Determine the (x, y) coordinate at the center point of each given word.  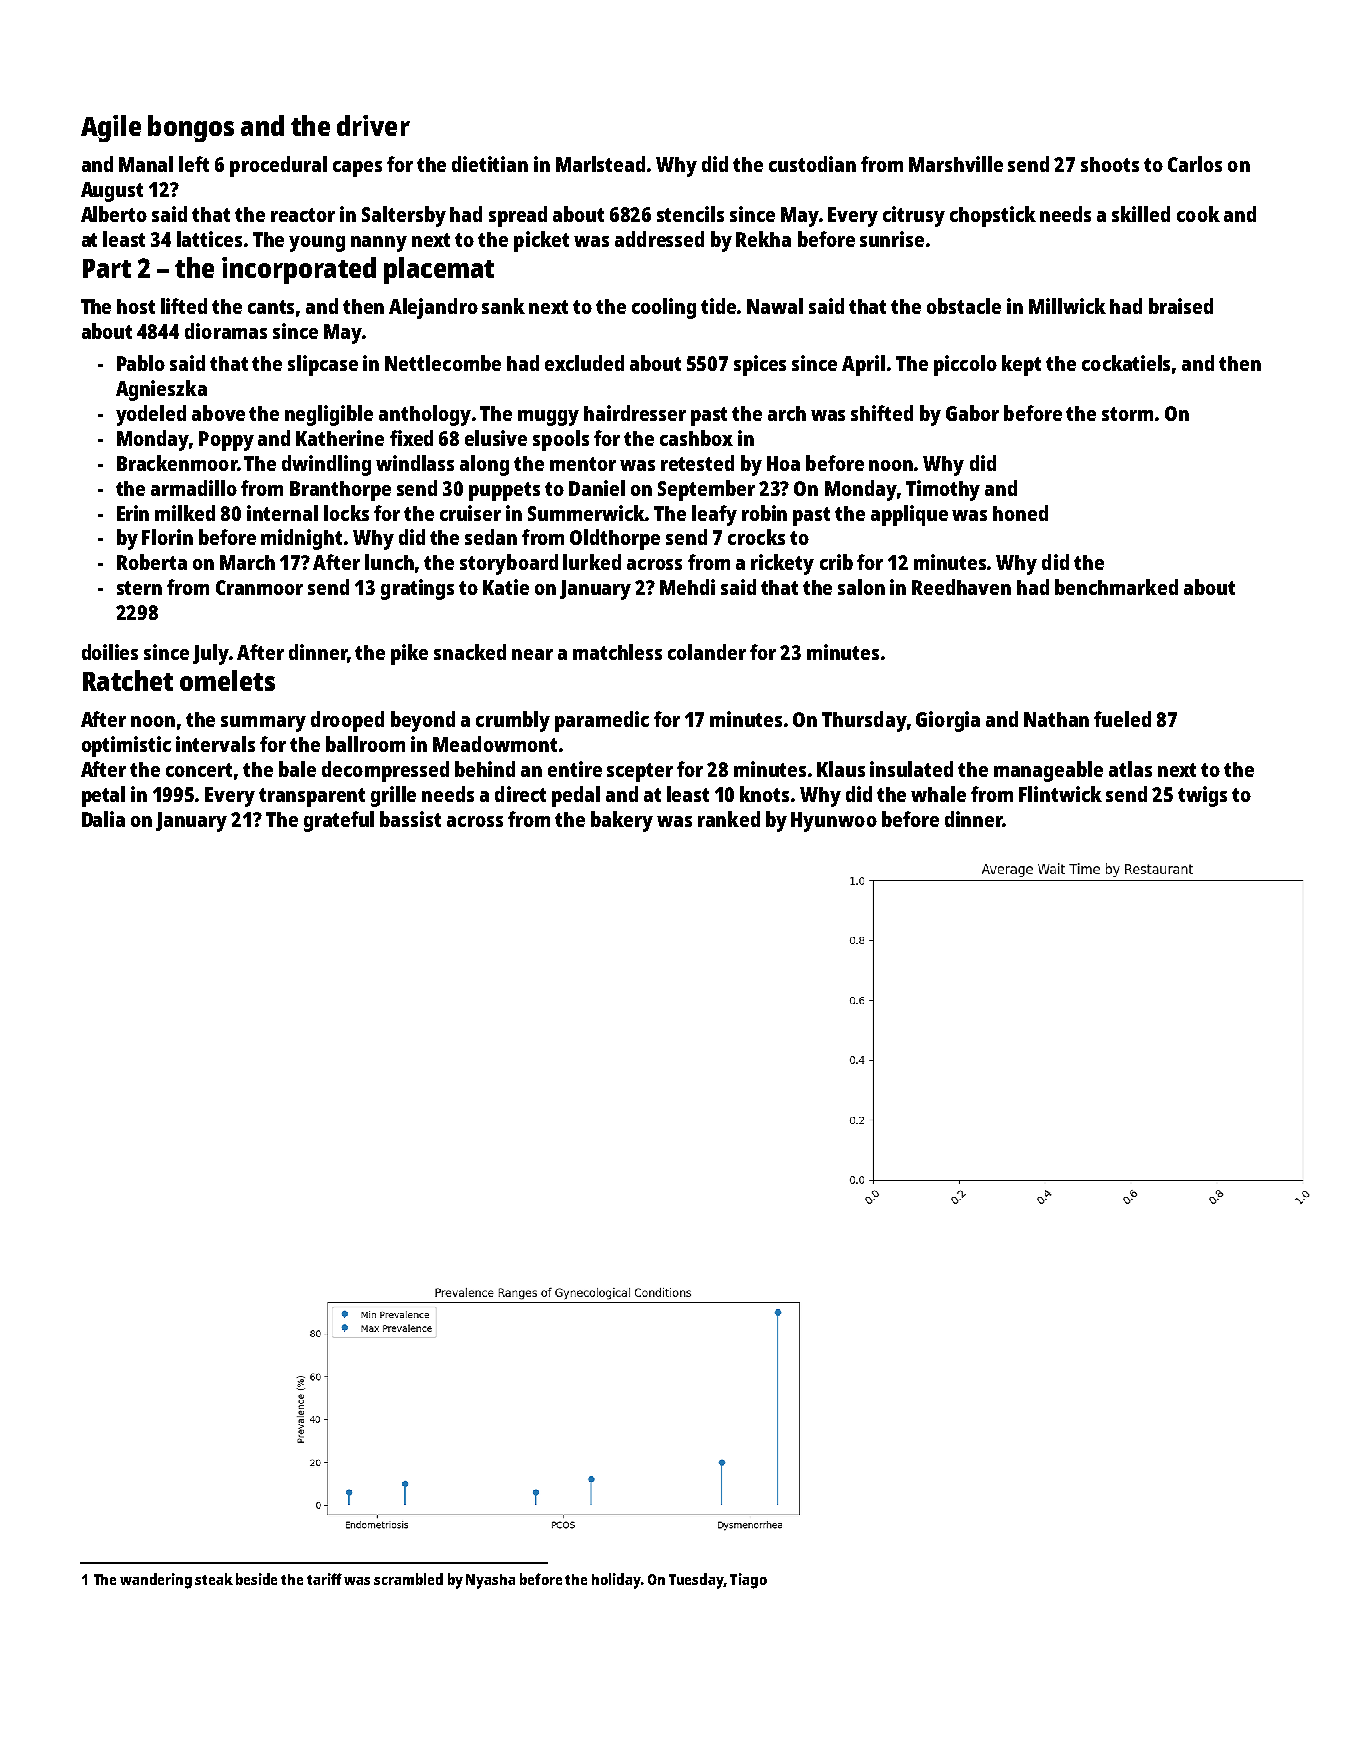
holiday (616, 1581)
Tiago (748, 1581)
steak (214, 1579)
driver (373, 125)
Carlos (1195, 164)
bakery (622, 821)
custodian (812, 164)
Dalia (103, 819)
